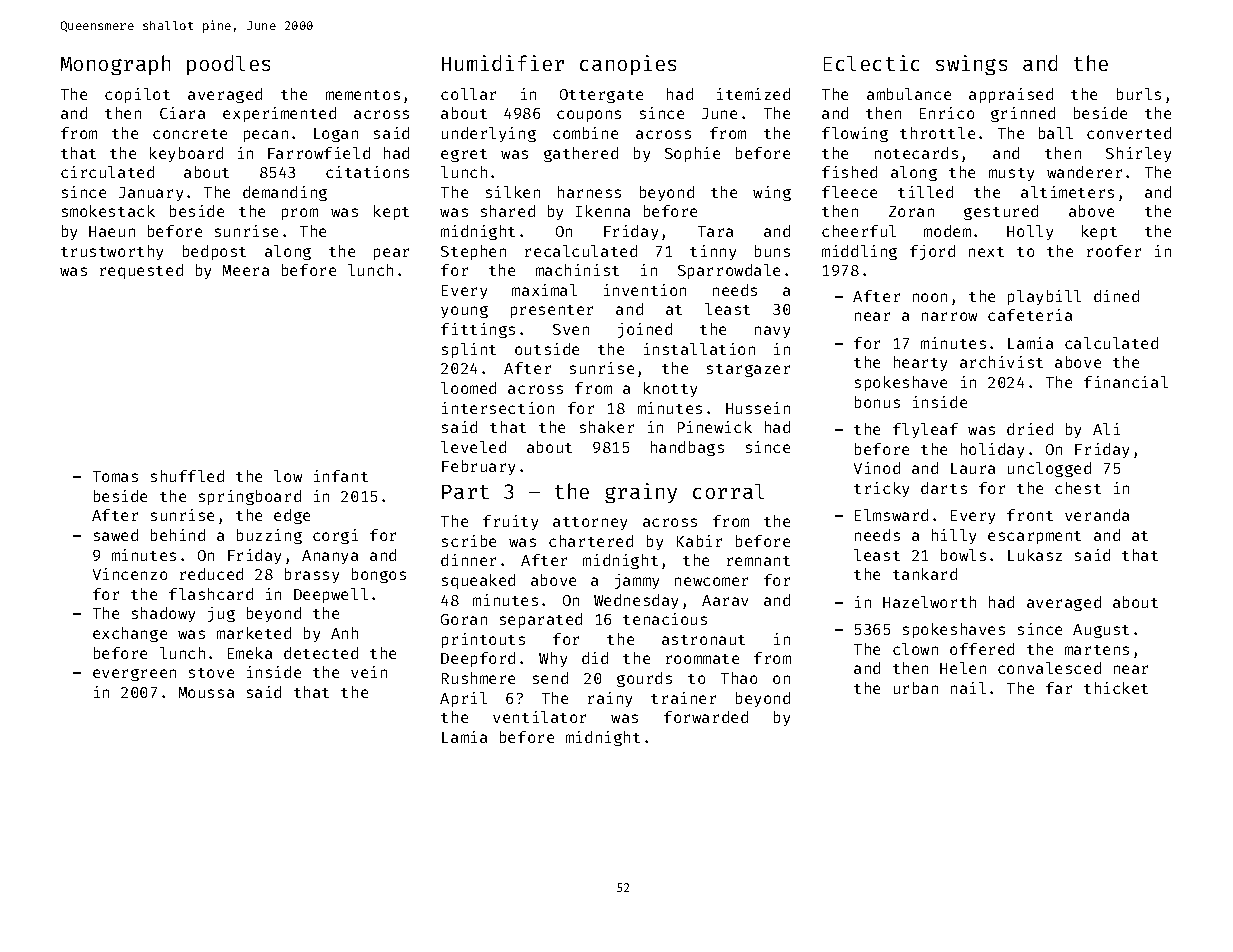  What do you see at coordinates (1116, 688) in the screenshot?
I see `thicket` at bounding box center [1116, 688].
